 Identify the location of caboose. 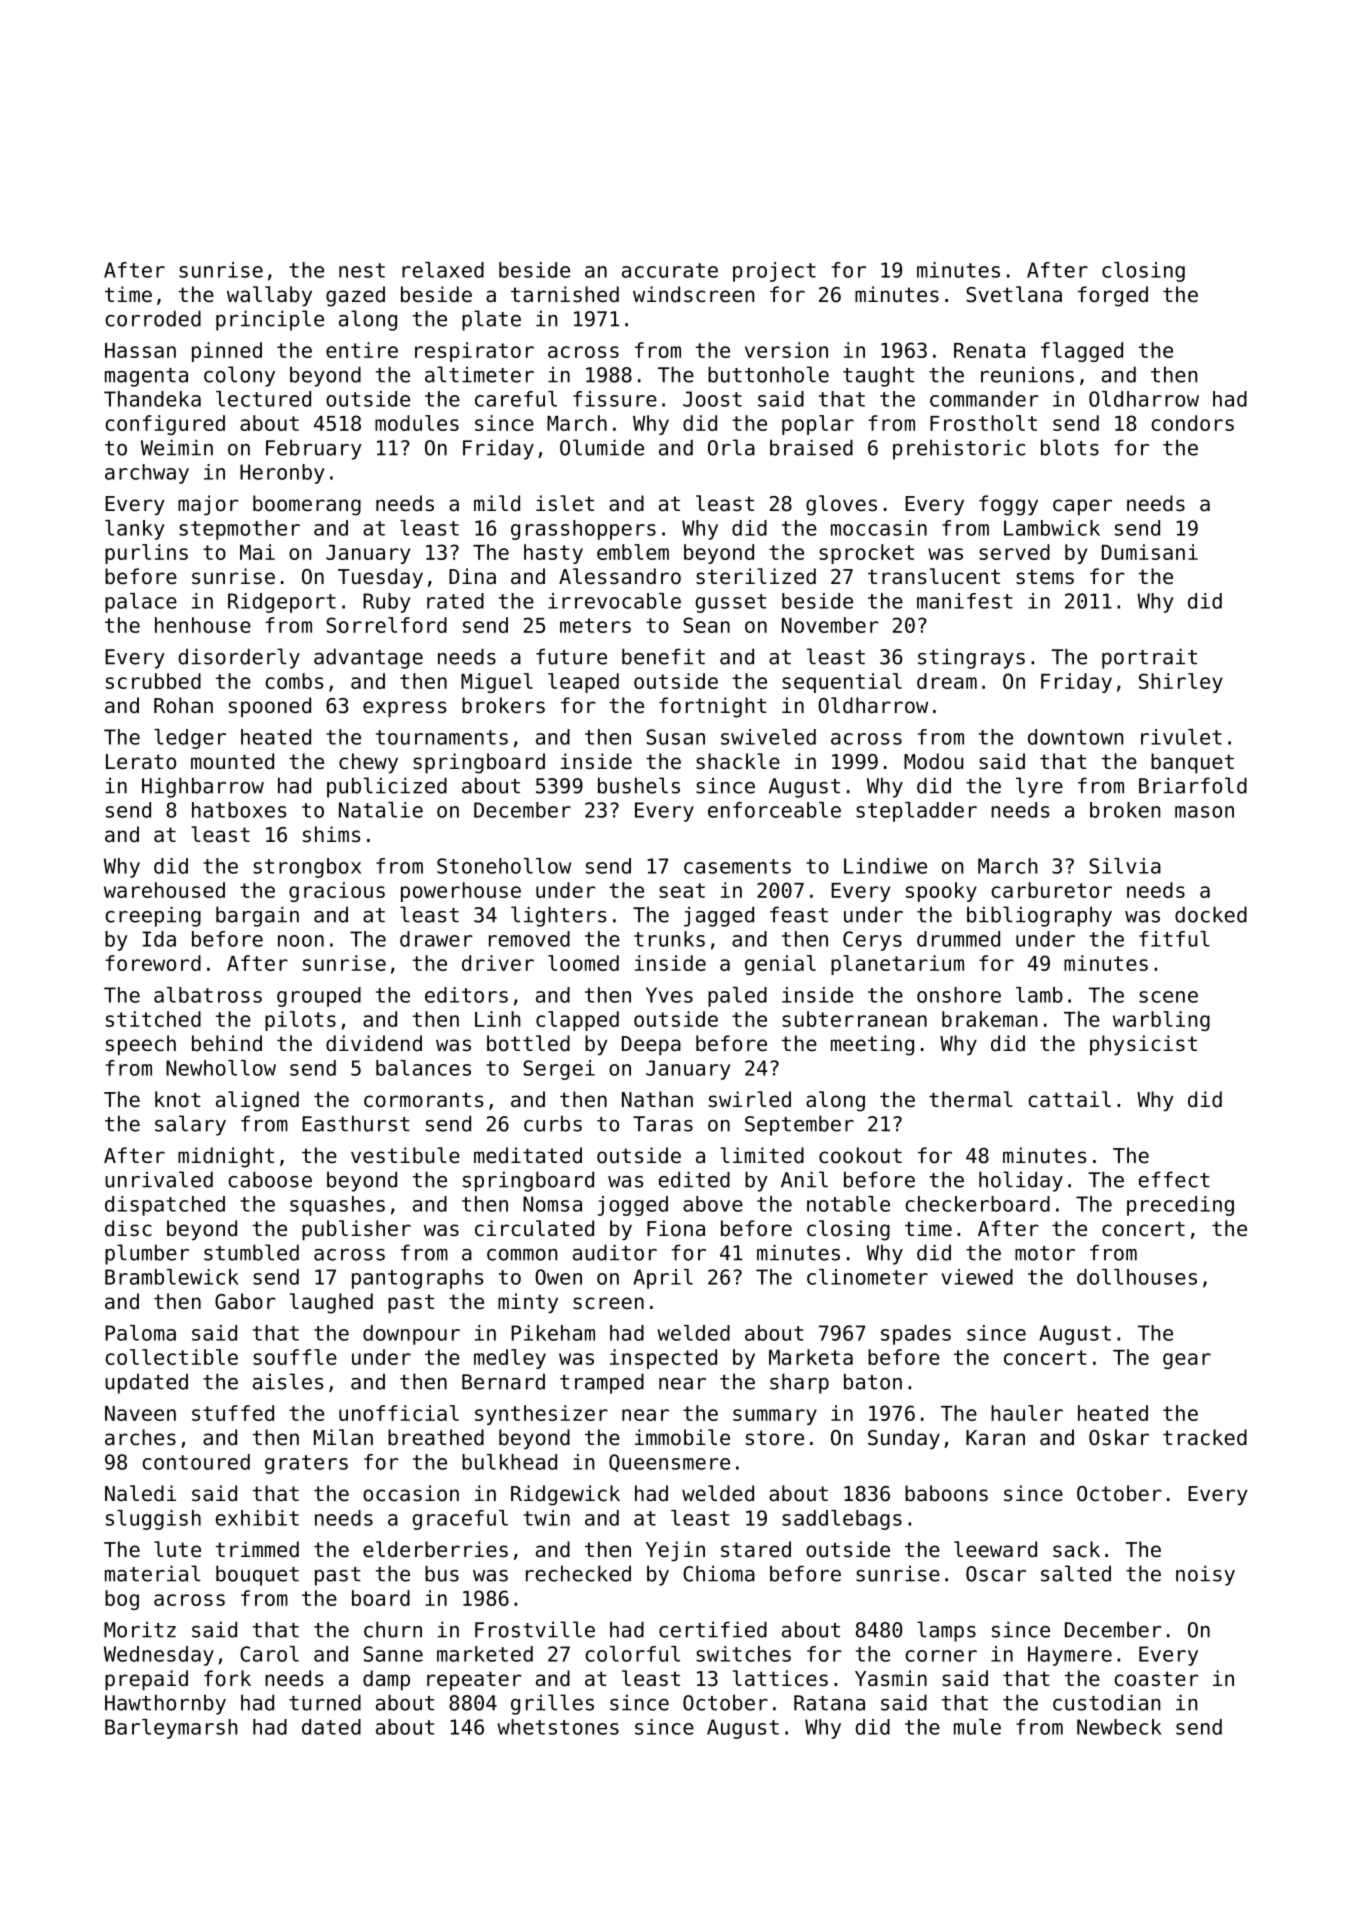
(270, 1179).
